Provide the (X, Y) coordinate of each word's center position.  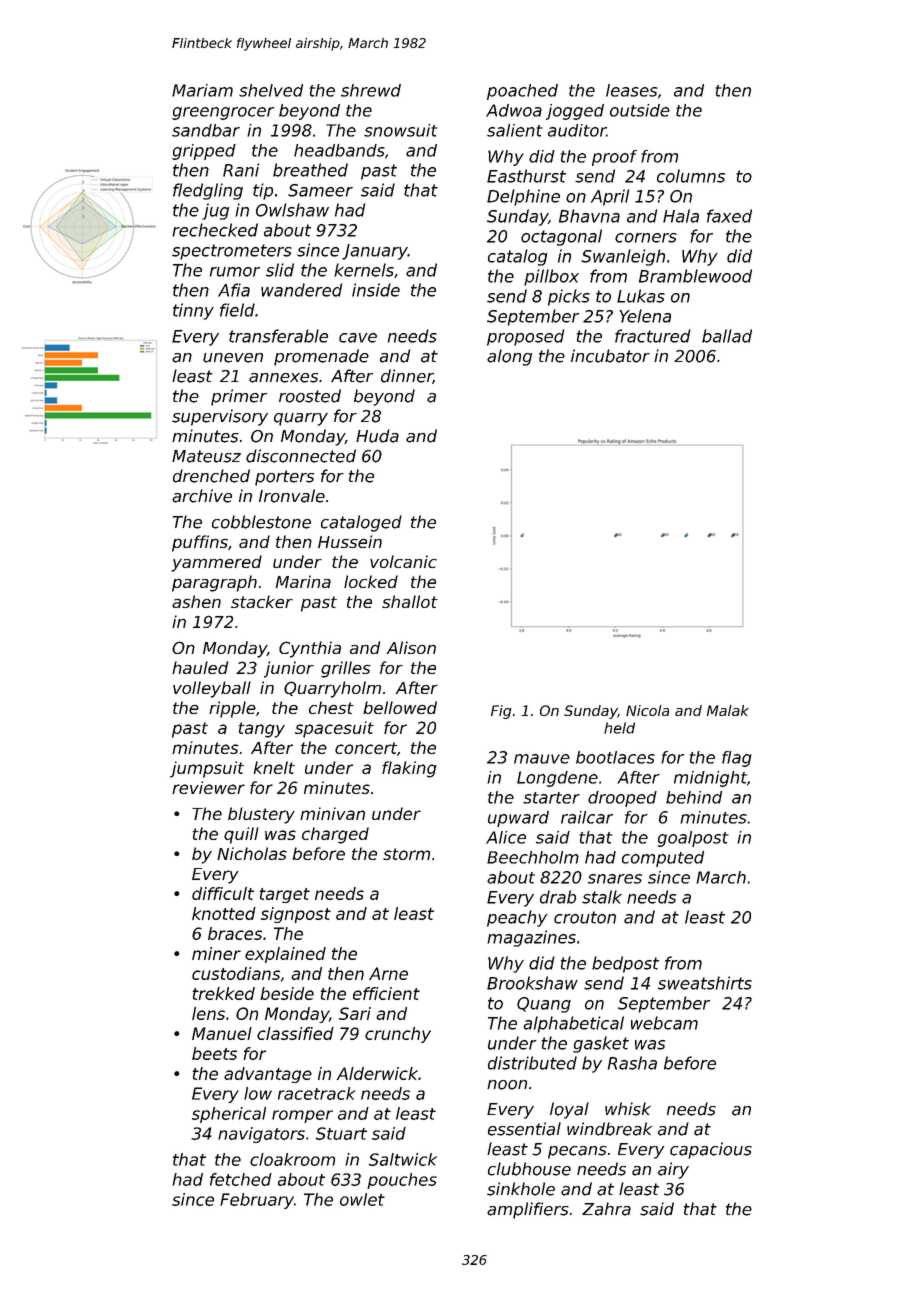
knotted (224, 913)
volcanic (403, 561)
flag (737, 759)
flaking (409, 769)
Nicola (647, 710)
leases (632, 90)
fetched (241, 1179)
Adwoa (514, 110)
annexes (283, 378)
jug (215, 211)
